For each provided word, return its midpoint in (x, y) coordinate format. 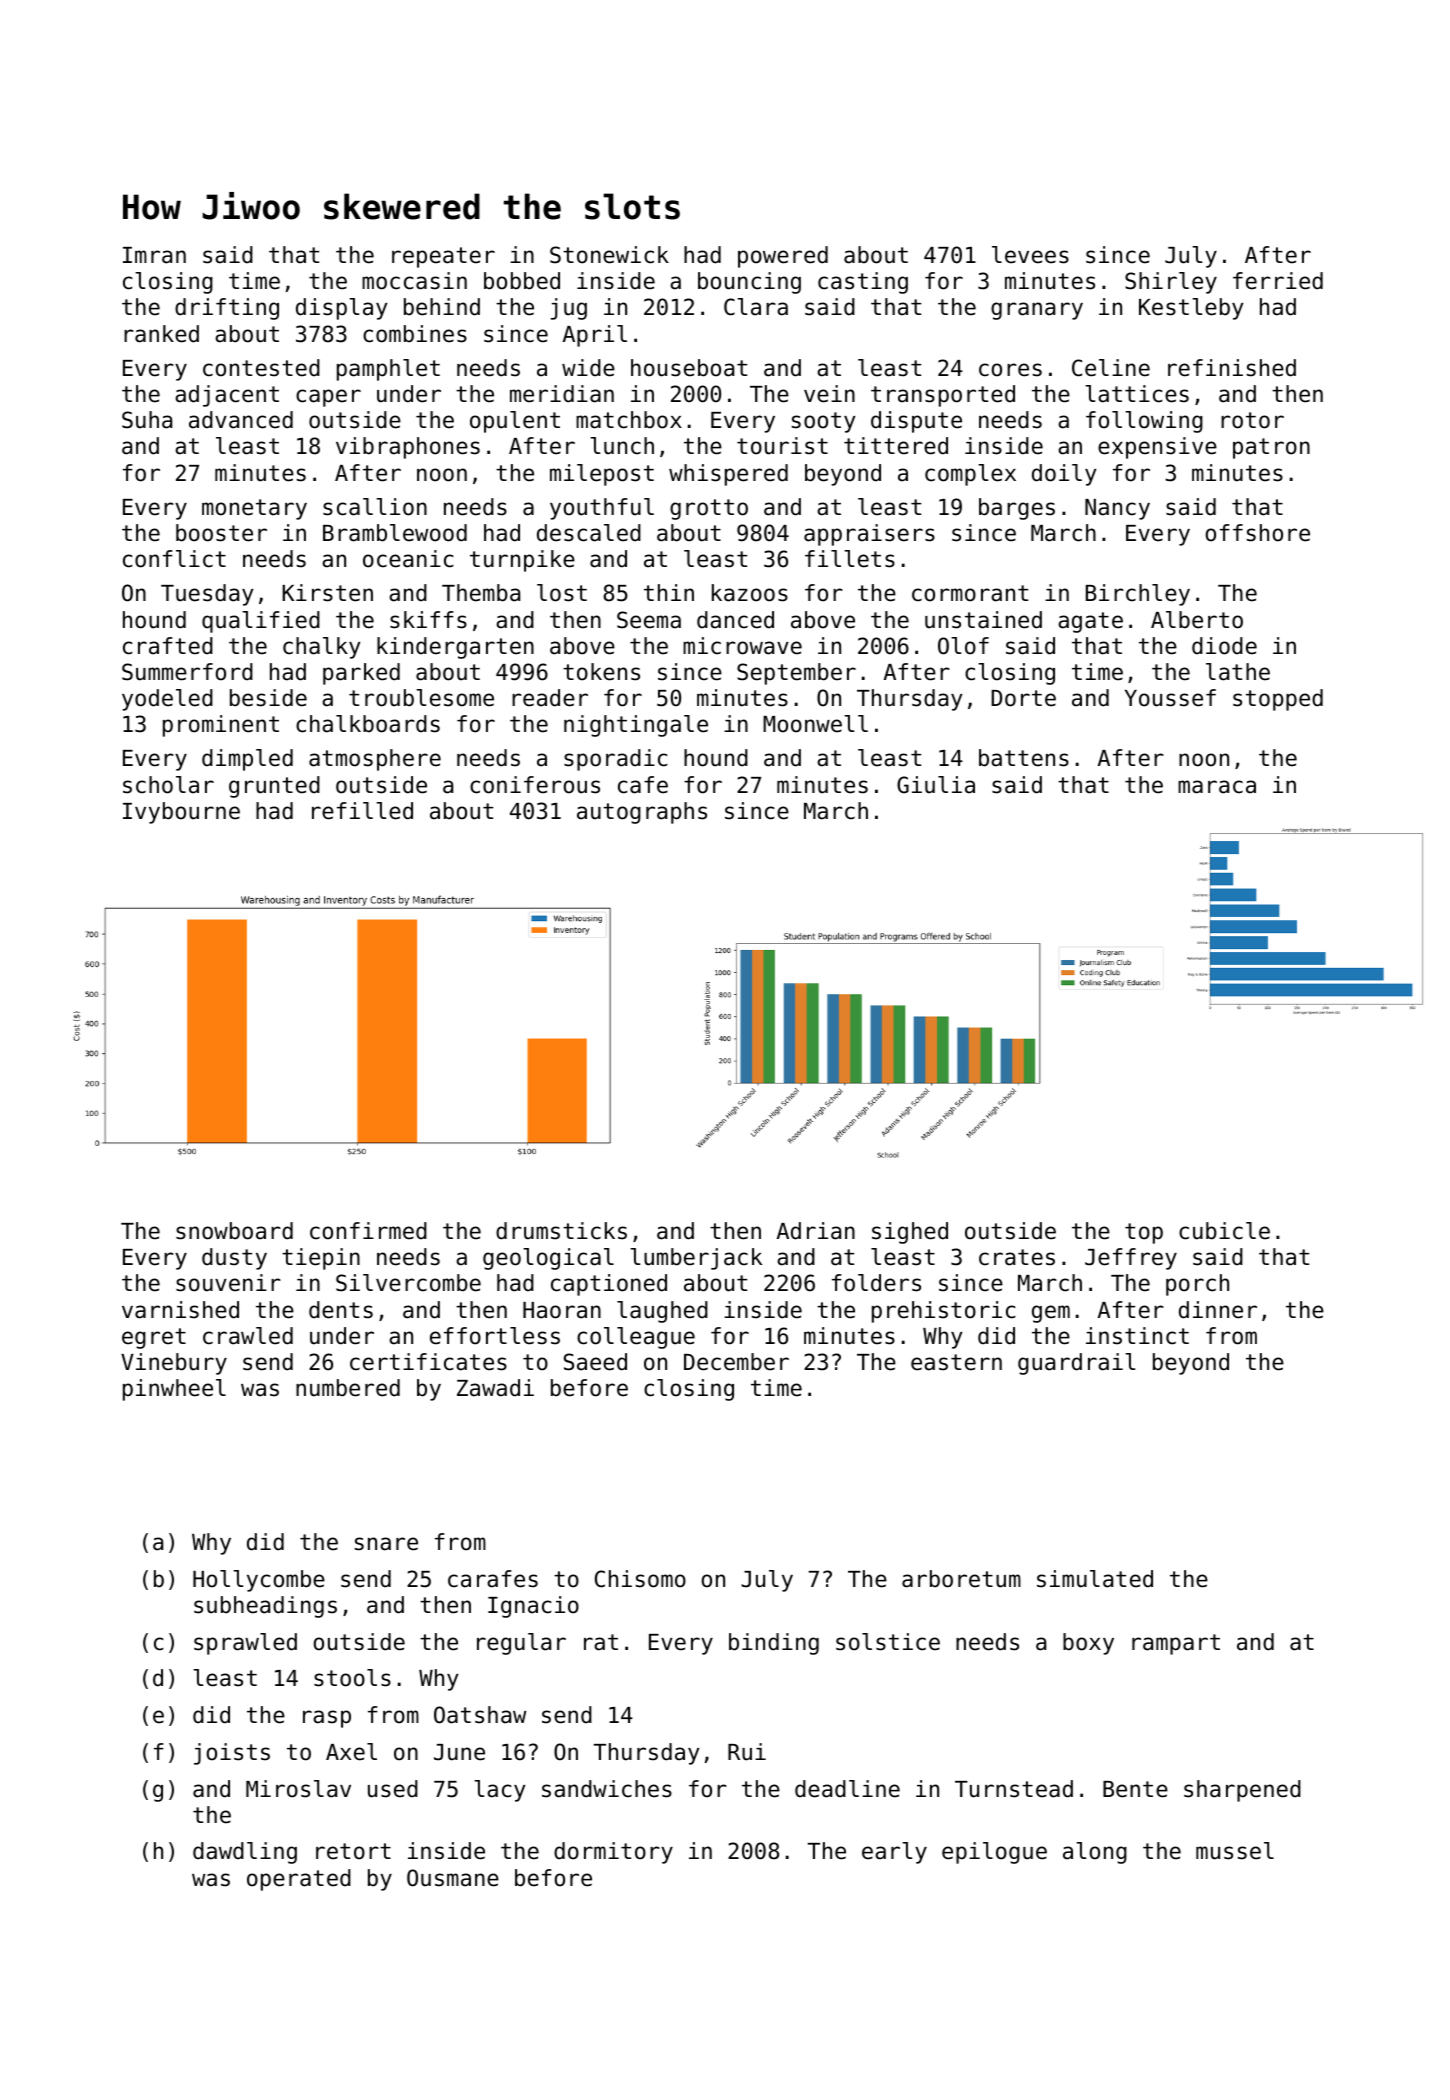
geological (548, 1259)
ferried (1278, 281)
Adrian (816, 1231)
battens (1024, 758)
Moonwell (815, 724)
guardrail (1076, 1364)
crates (1017, 1257)
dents (341, 1310)
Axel (351, 1752)
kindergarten (455, 648)
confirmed (368, 1231)
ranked (161, 334)
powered (783, 257)
